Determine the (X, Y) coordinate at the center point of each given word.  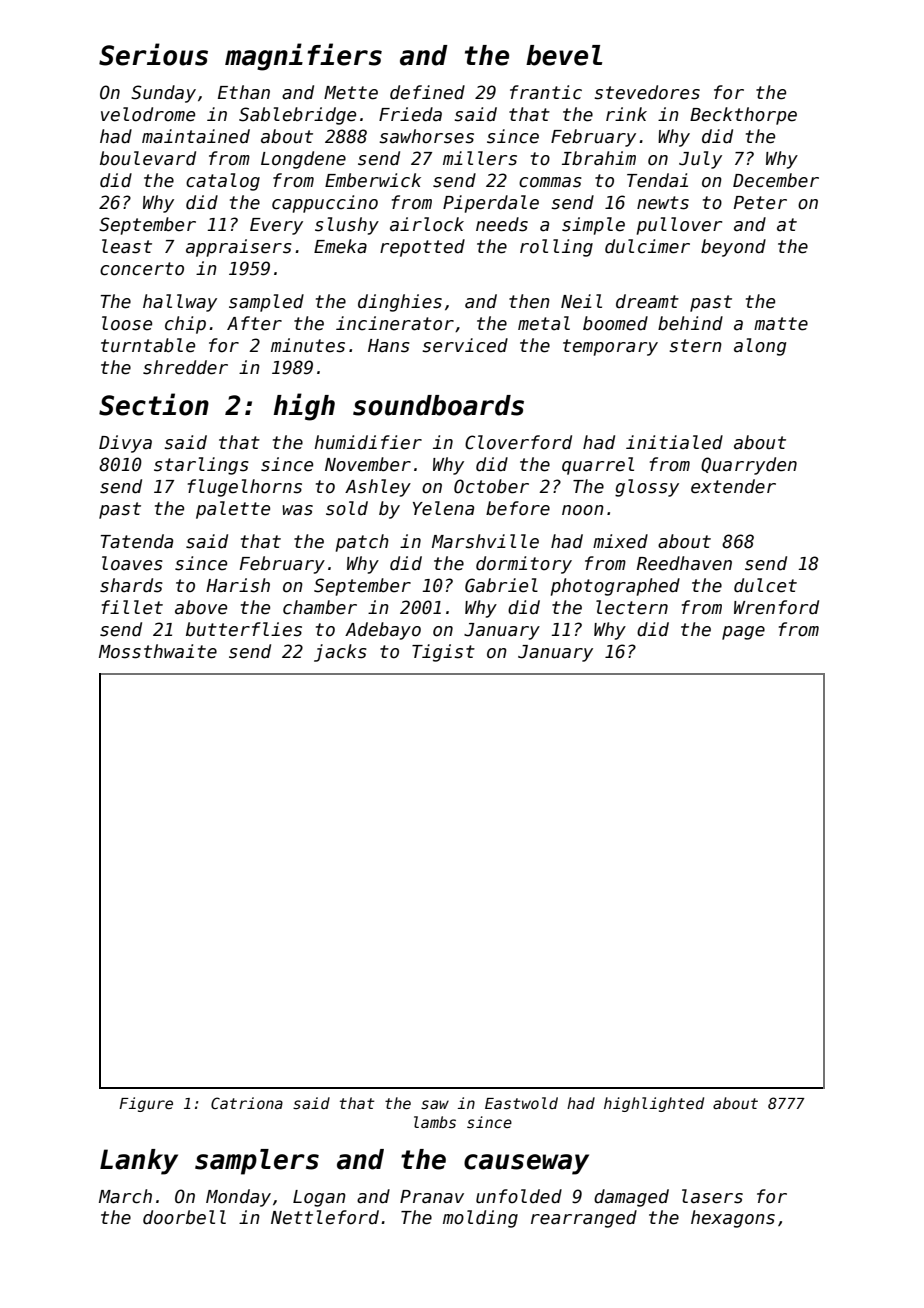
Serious (153, 54)
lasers (712, 1196)
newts (663, 203)
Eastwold (521, 1103)
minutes (308, 345)
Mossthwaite (158, 651)
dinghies (400, 303)
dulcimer (647, 246)
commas (550, 182)
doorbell (184, 1217)
